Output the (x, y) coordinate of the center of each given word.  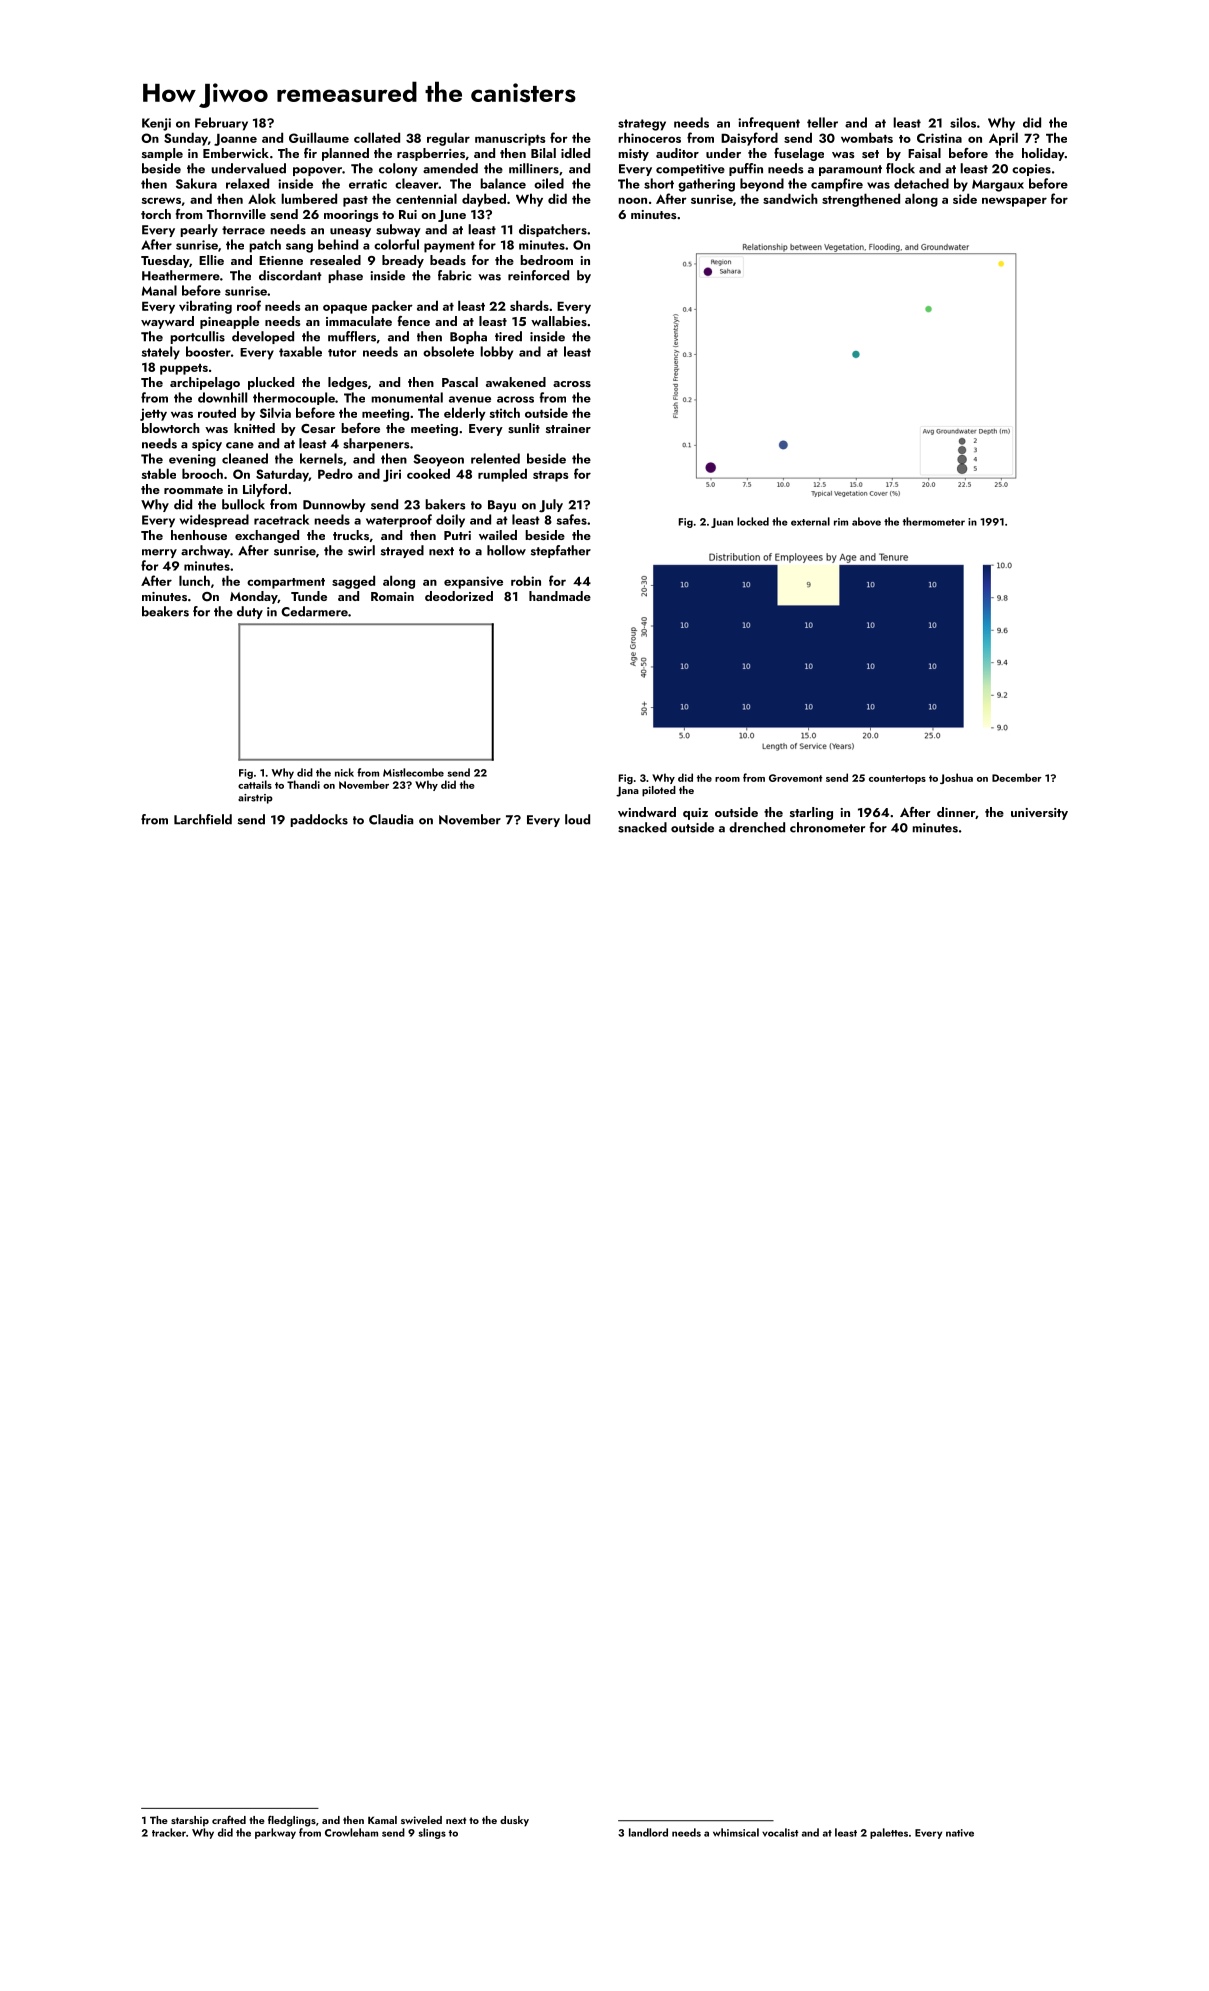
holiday (1043, 154)
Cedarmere (314, 611)
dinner (956, 812)
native (960, 1833)
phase (345, 276)
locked (753, 521)
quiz (695, 814)
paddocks (319, 820)
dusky (514, 1821)
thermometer (934, 521)
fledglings (292, 1821)
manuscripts (510, 139)
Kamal (382, 1820)
